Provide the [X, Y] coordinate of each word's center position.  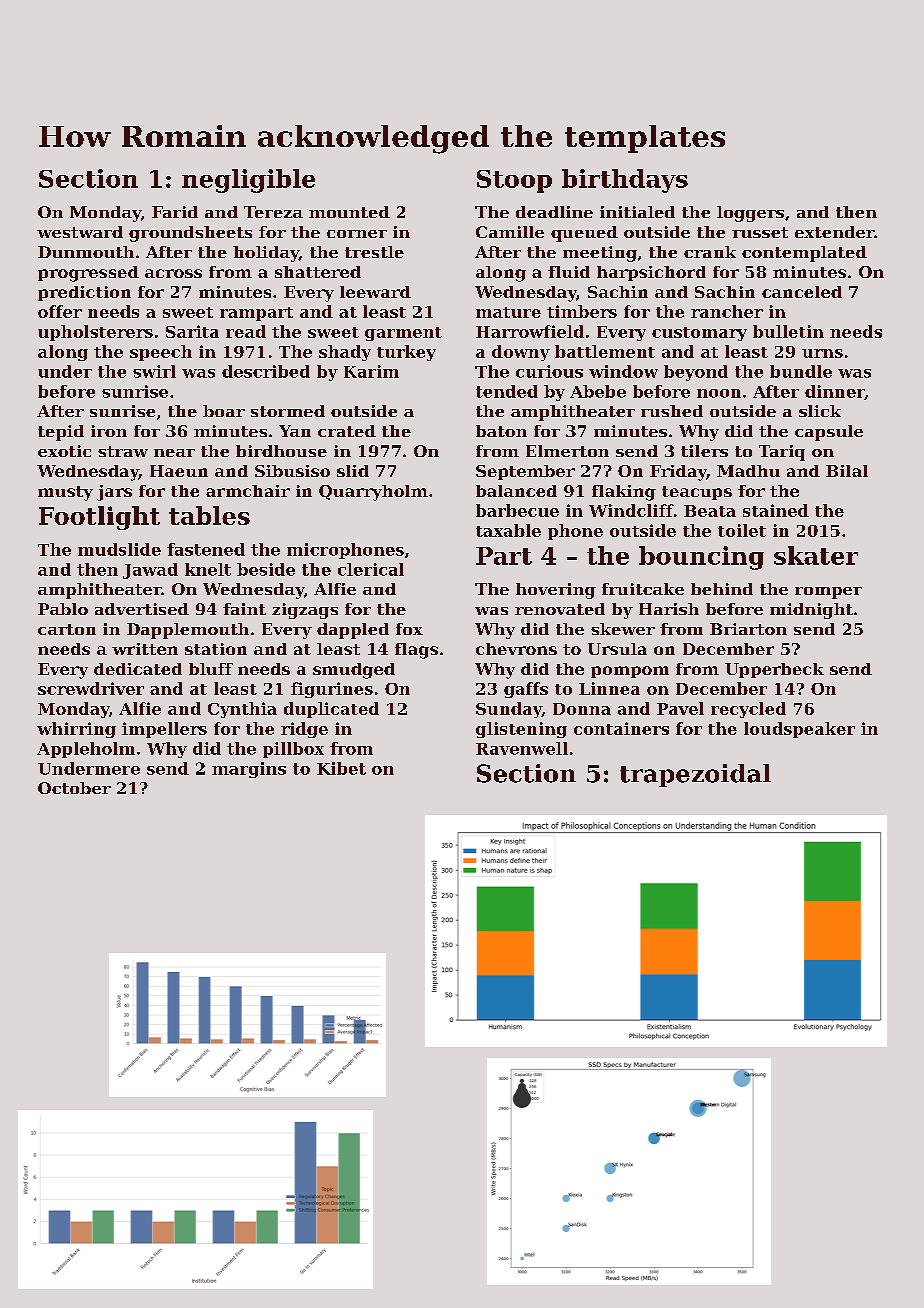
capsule [829, 433]
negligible [248, 181]
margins [249, 770]
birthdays [625, 181]
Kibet [341, 768]
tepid [61, 433]
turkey [406, 353]
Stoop [514, 181]
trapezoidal [695, 775]
